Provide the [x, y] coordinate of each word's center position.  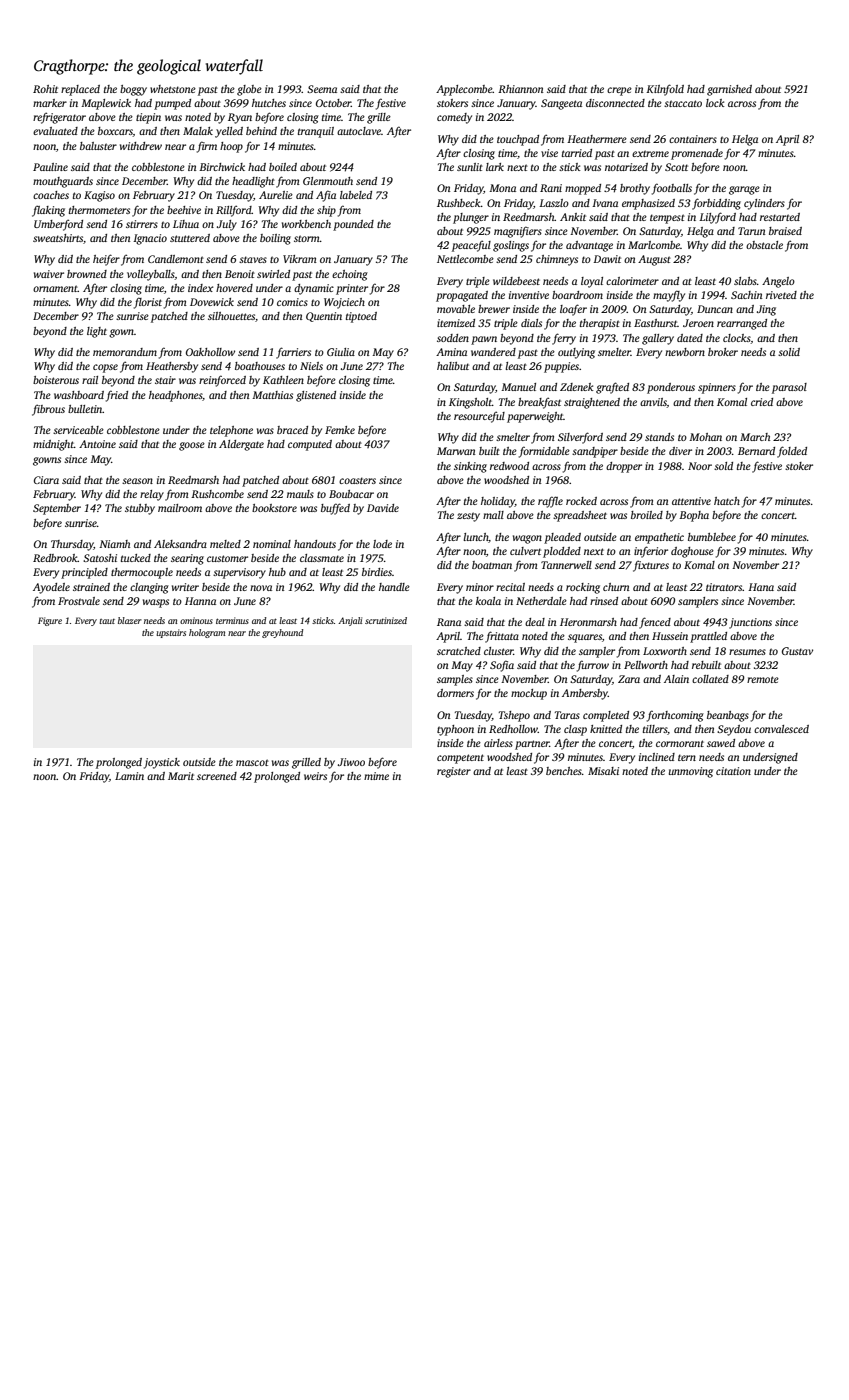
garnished [729, 90]
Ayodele [51, 588]
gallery [658, 339]
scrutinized [386, 620]
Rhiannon [521, 89]
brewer [494, 309]
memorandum [125, 352]
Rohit [45, 89]
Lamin [129, 776]
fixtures [651, 566]
